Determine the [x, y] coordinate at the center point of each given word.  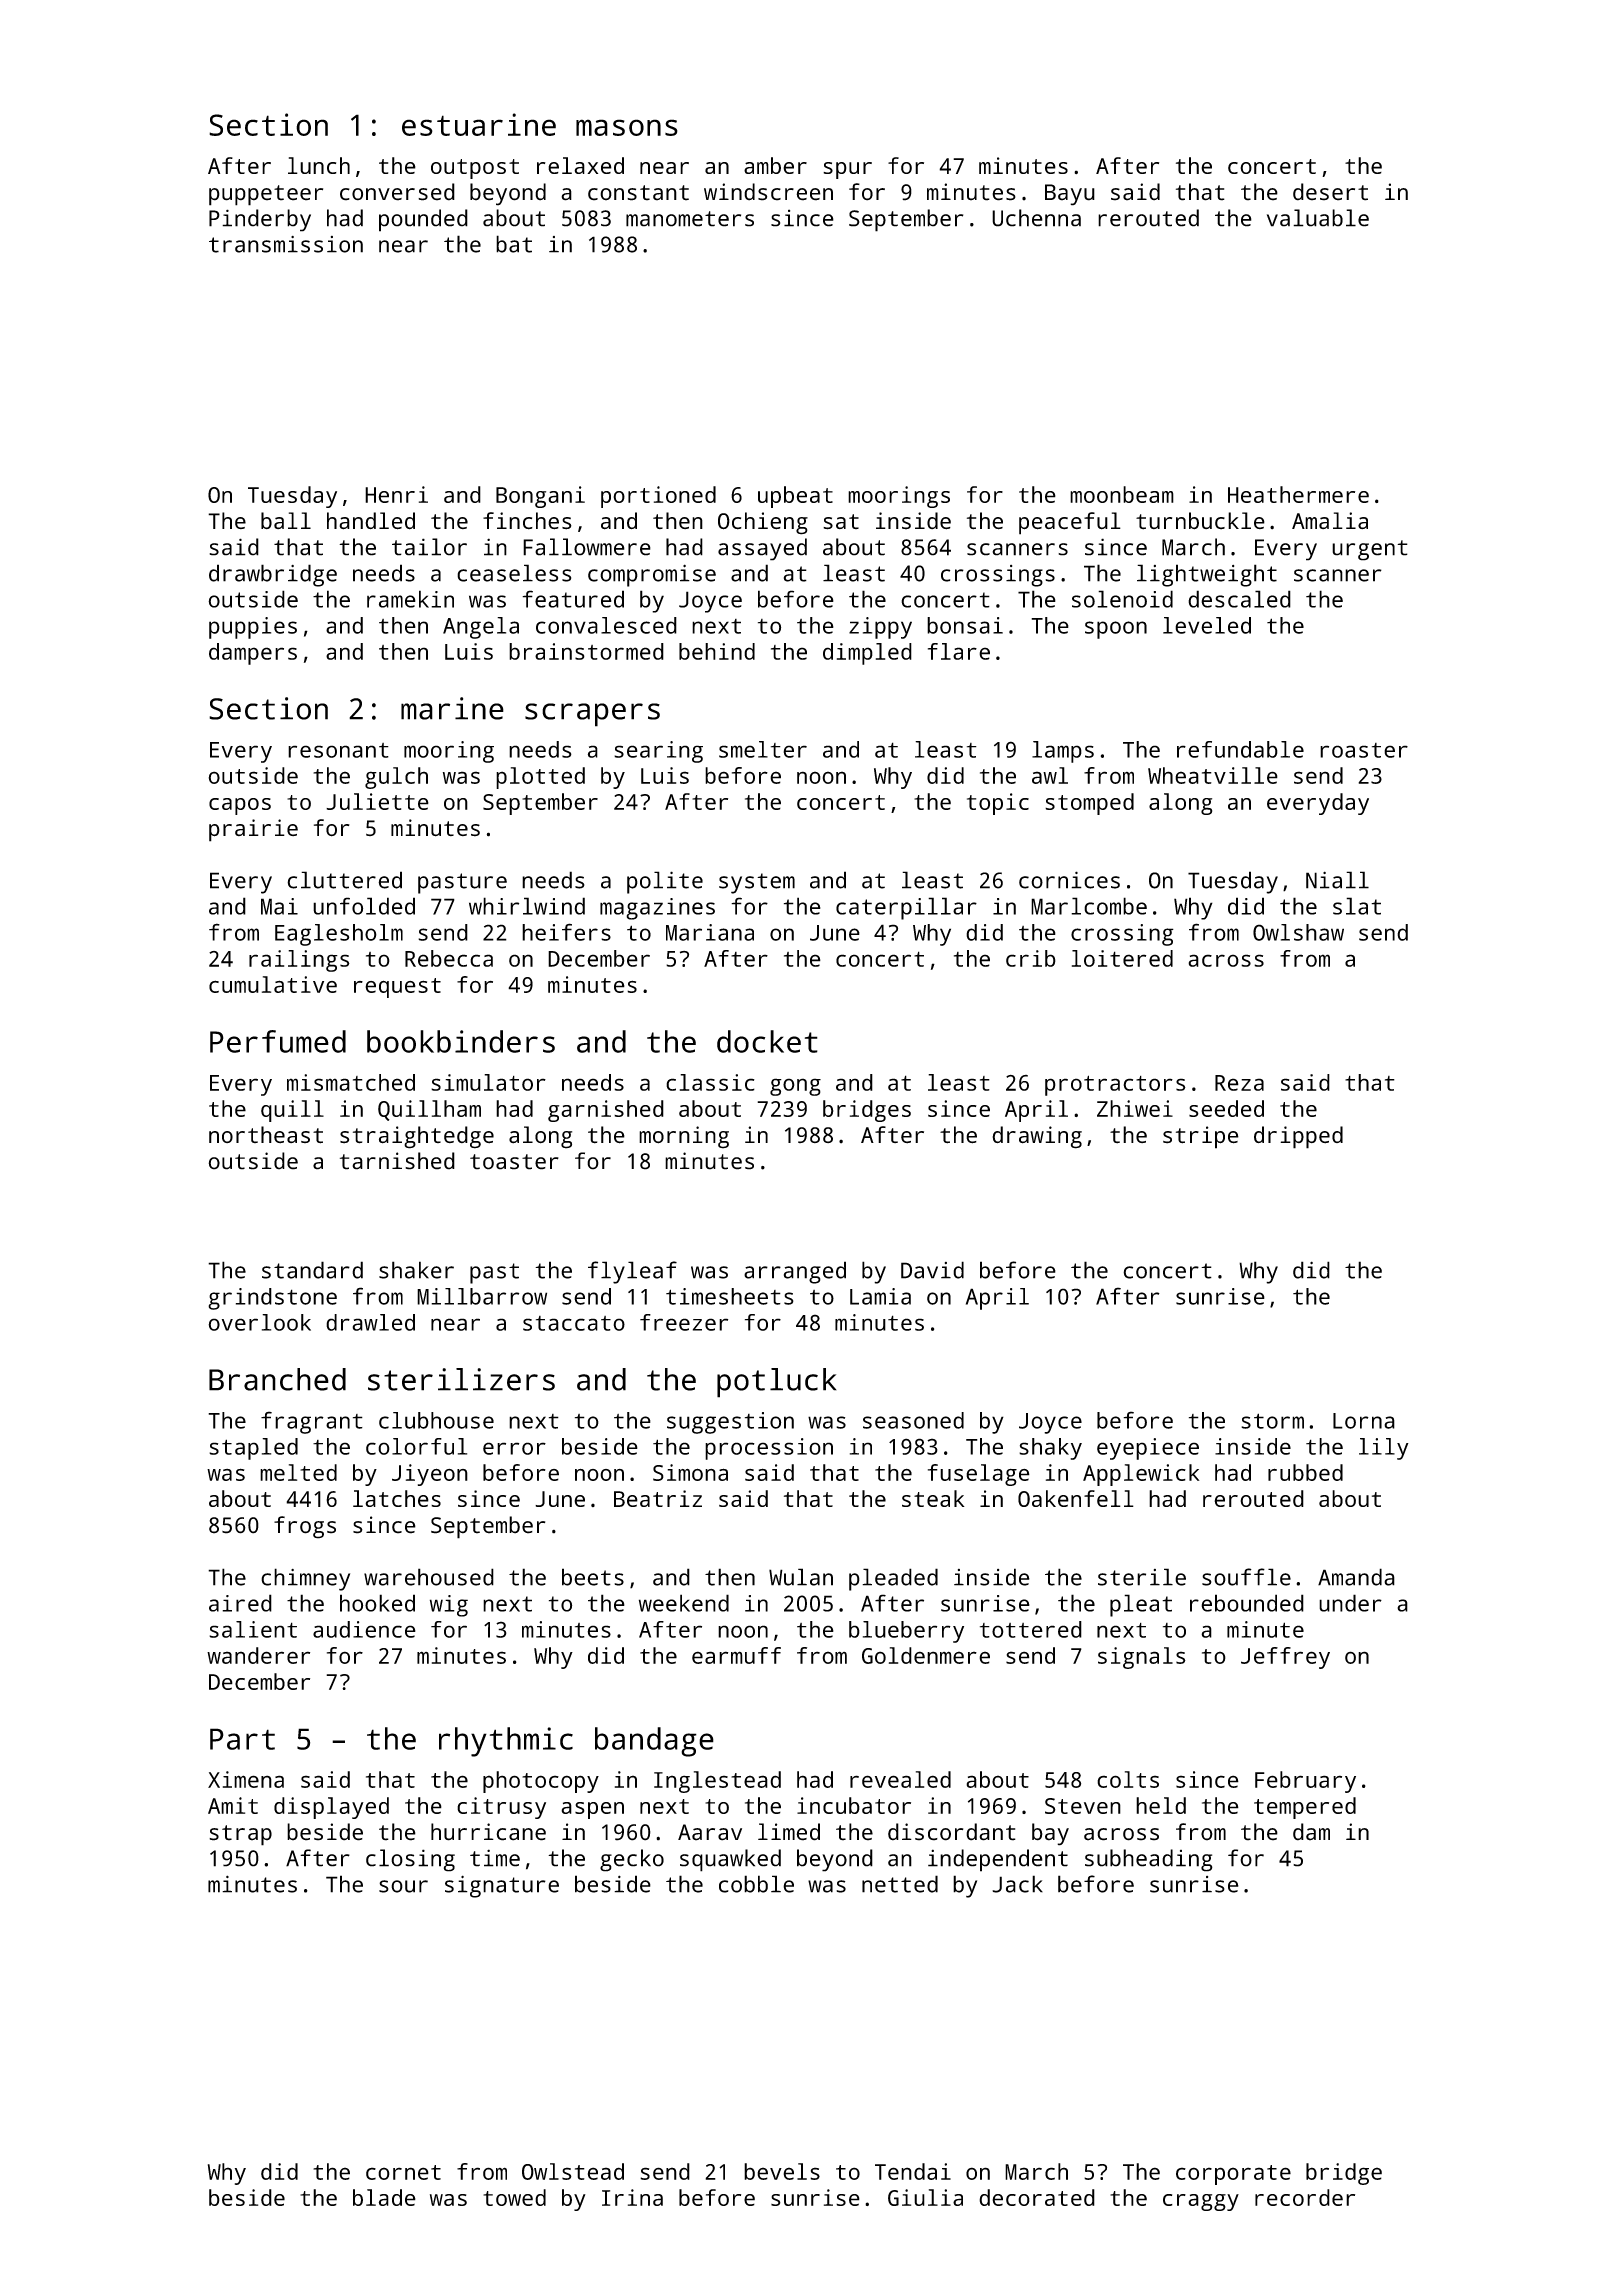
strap [240, 1835]
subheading [1149, 1860]
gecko [632, 1860]
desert [1330, 192]
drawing [1037, 1137]
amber [775, 165]
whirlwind [527, 906]
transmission [286, 244]
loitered [1122, 958]
